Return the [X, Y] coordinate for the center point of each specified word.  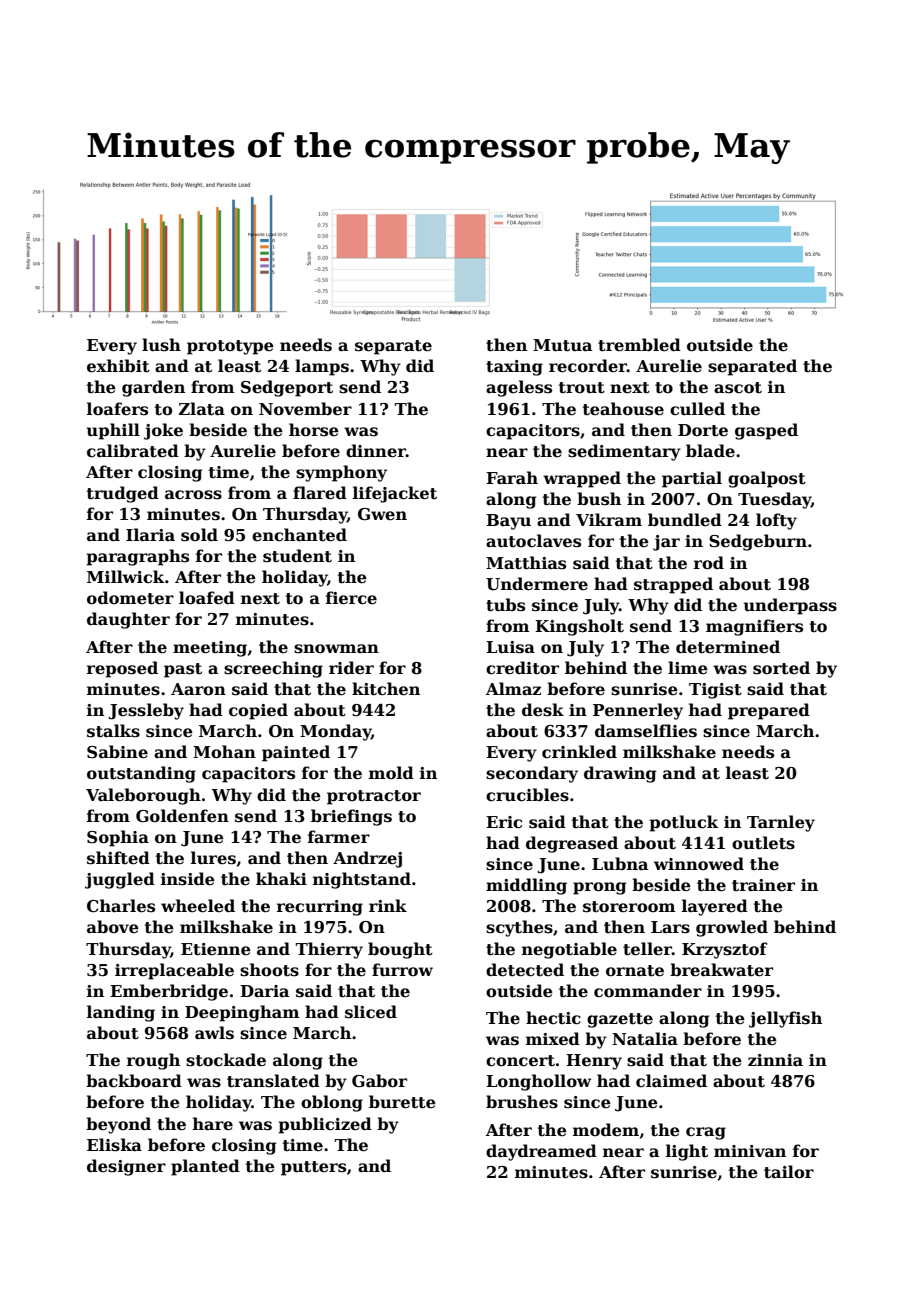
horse [314, 430]
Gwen [382, 514]
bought [400, 950]
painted [296, 753]
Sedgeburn [758, 542]
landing [121, 1013]
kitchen [386, 689]
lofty [776, 521]
